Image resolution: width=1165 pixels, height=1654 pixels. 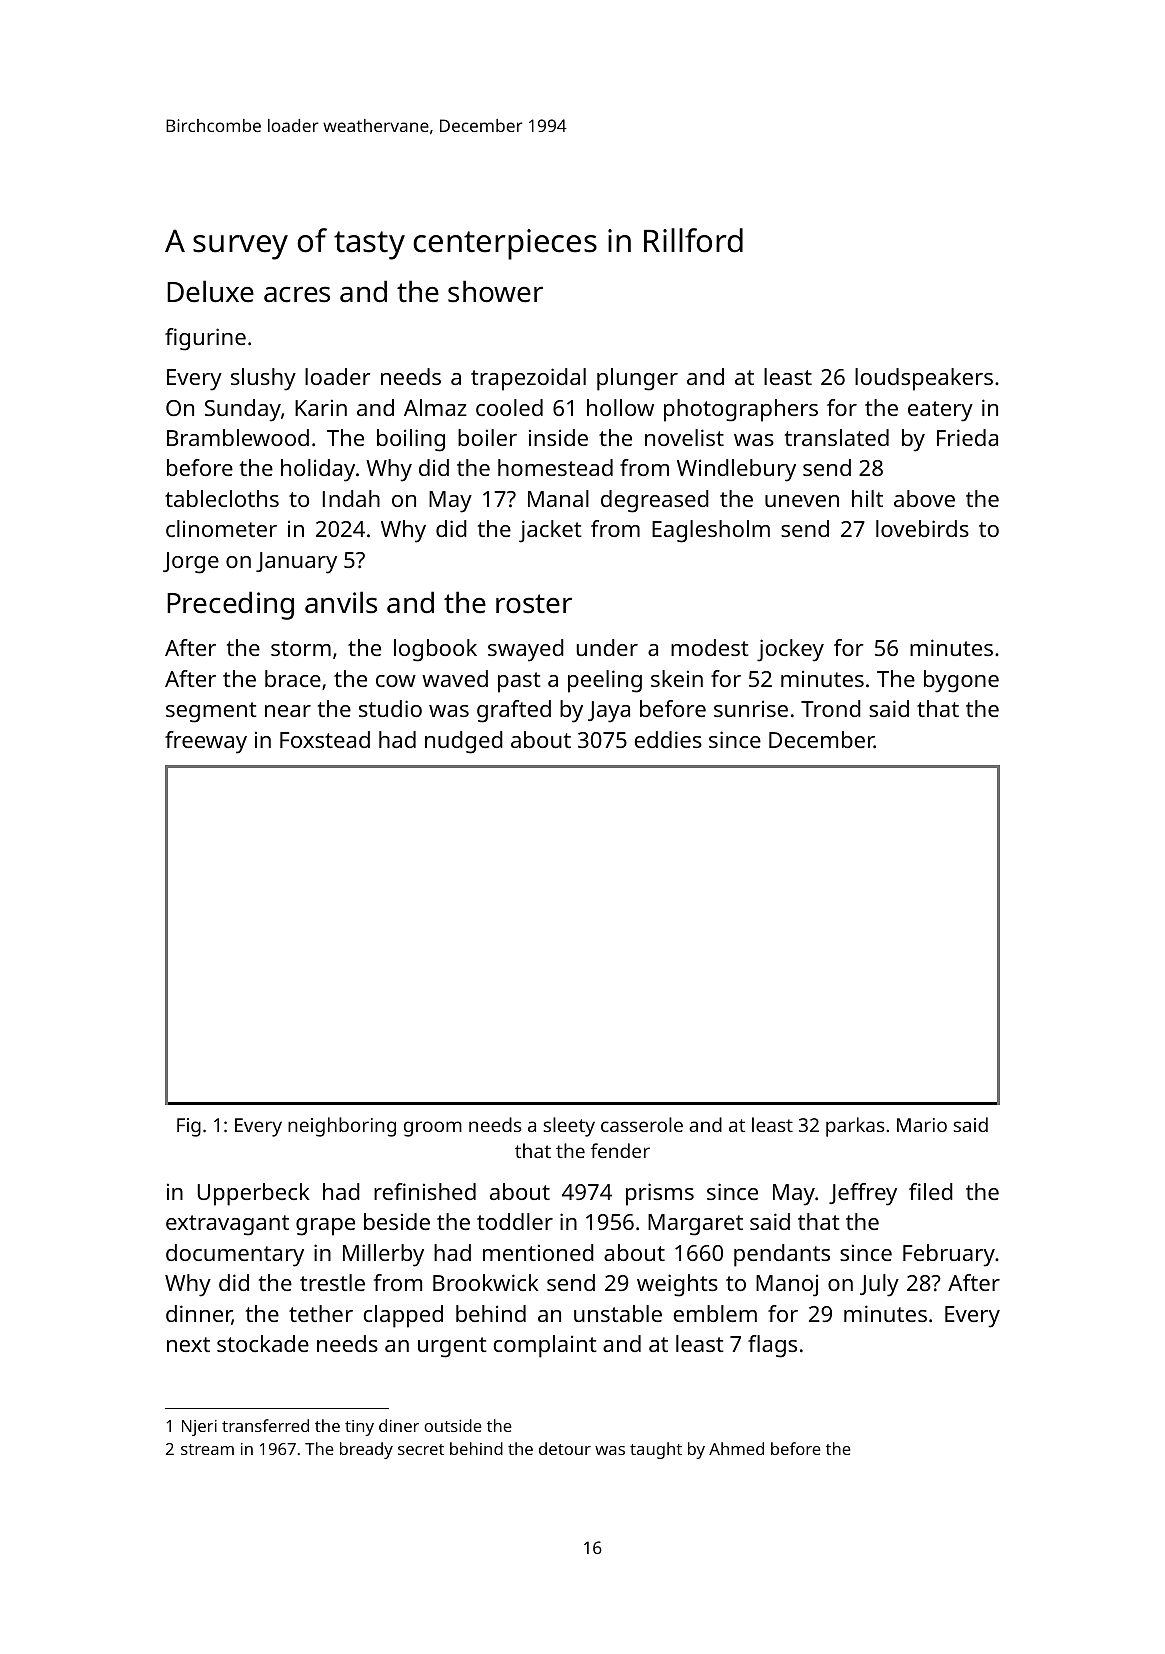 What do you see at coordinates (205, 339) in the page?
I see `figurine` at bounding box center [205, 339].
